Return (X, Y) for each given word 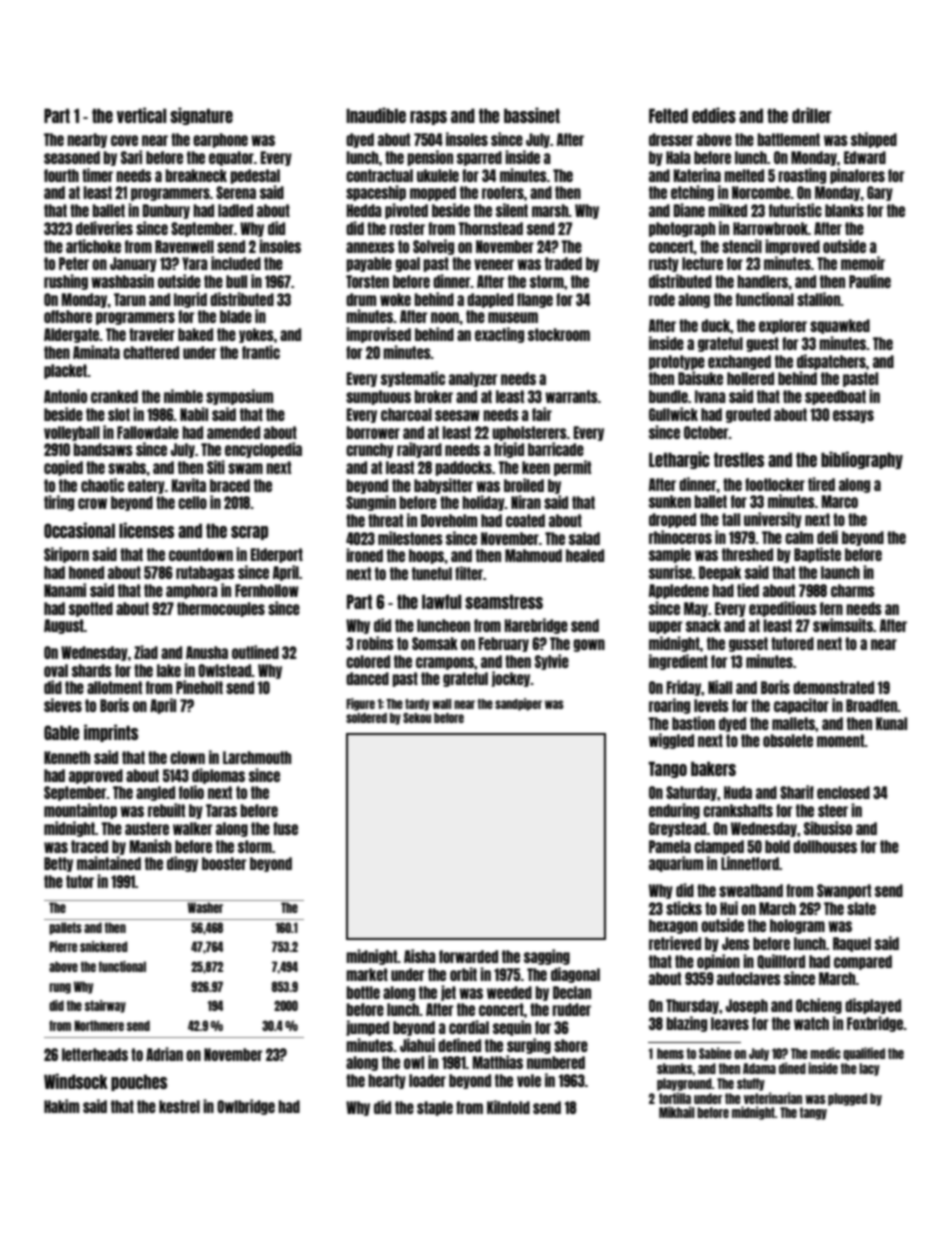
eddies (714, 115)
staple (435, 1108)
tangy (813, 1113)
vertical (141, 115)
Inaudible (376, 115)
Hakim (61, 1106)
